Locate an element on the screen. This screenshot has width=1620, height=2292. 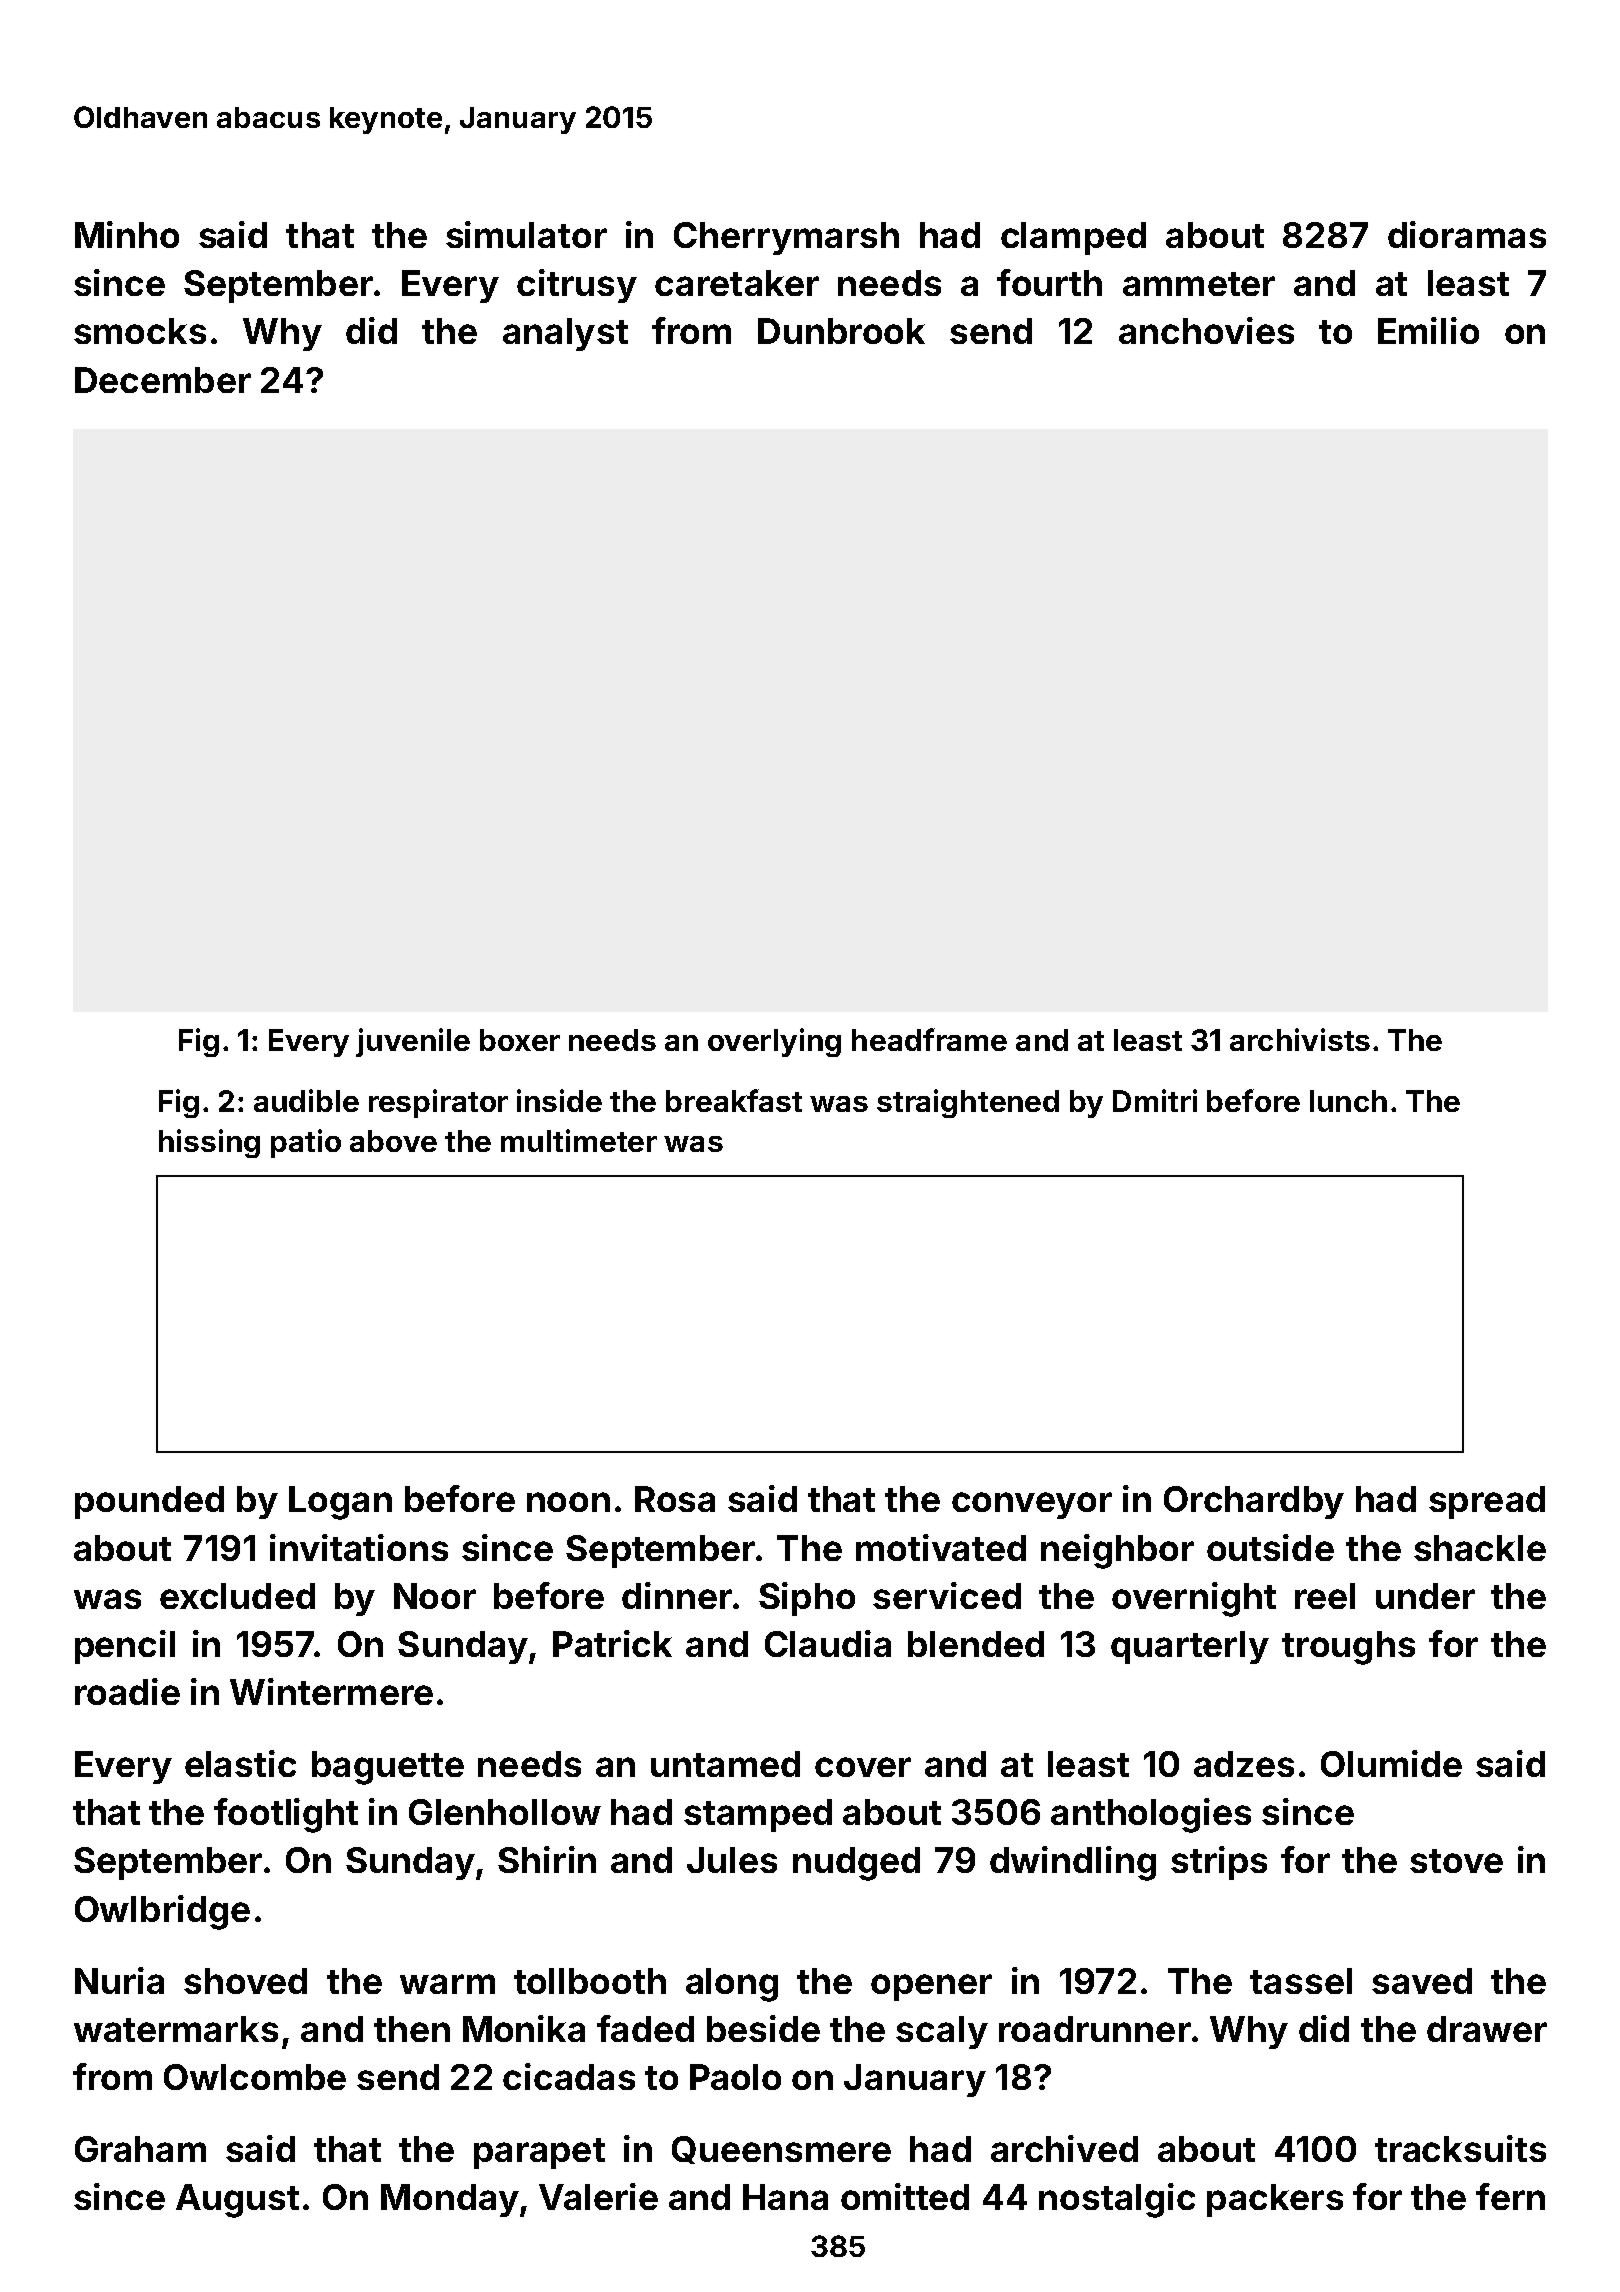
hissing is located at coordinates (209, 1143).
